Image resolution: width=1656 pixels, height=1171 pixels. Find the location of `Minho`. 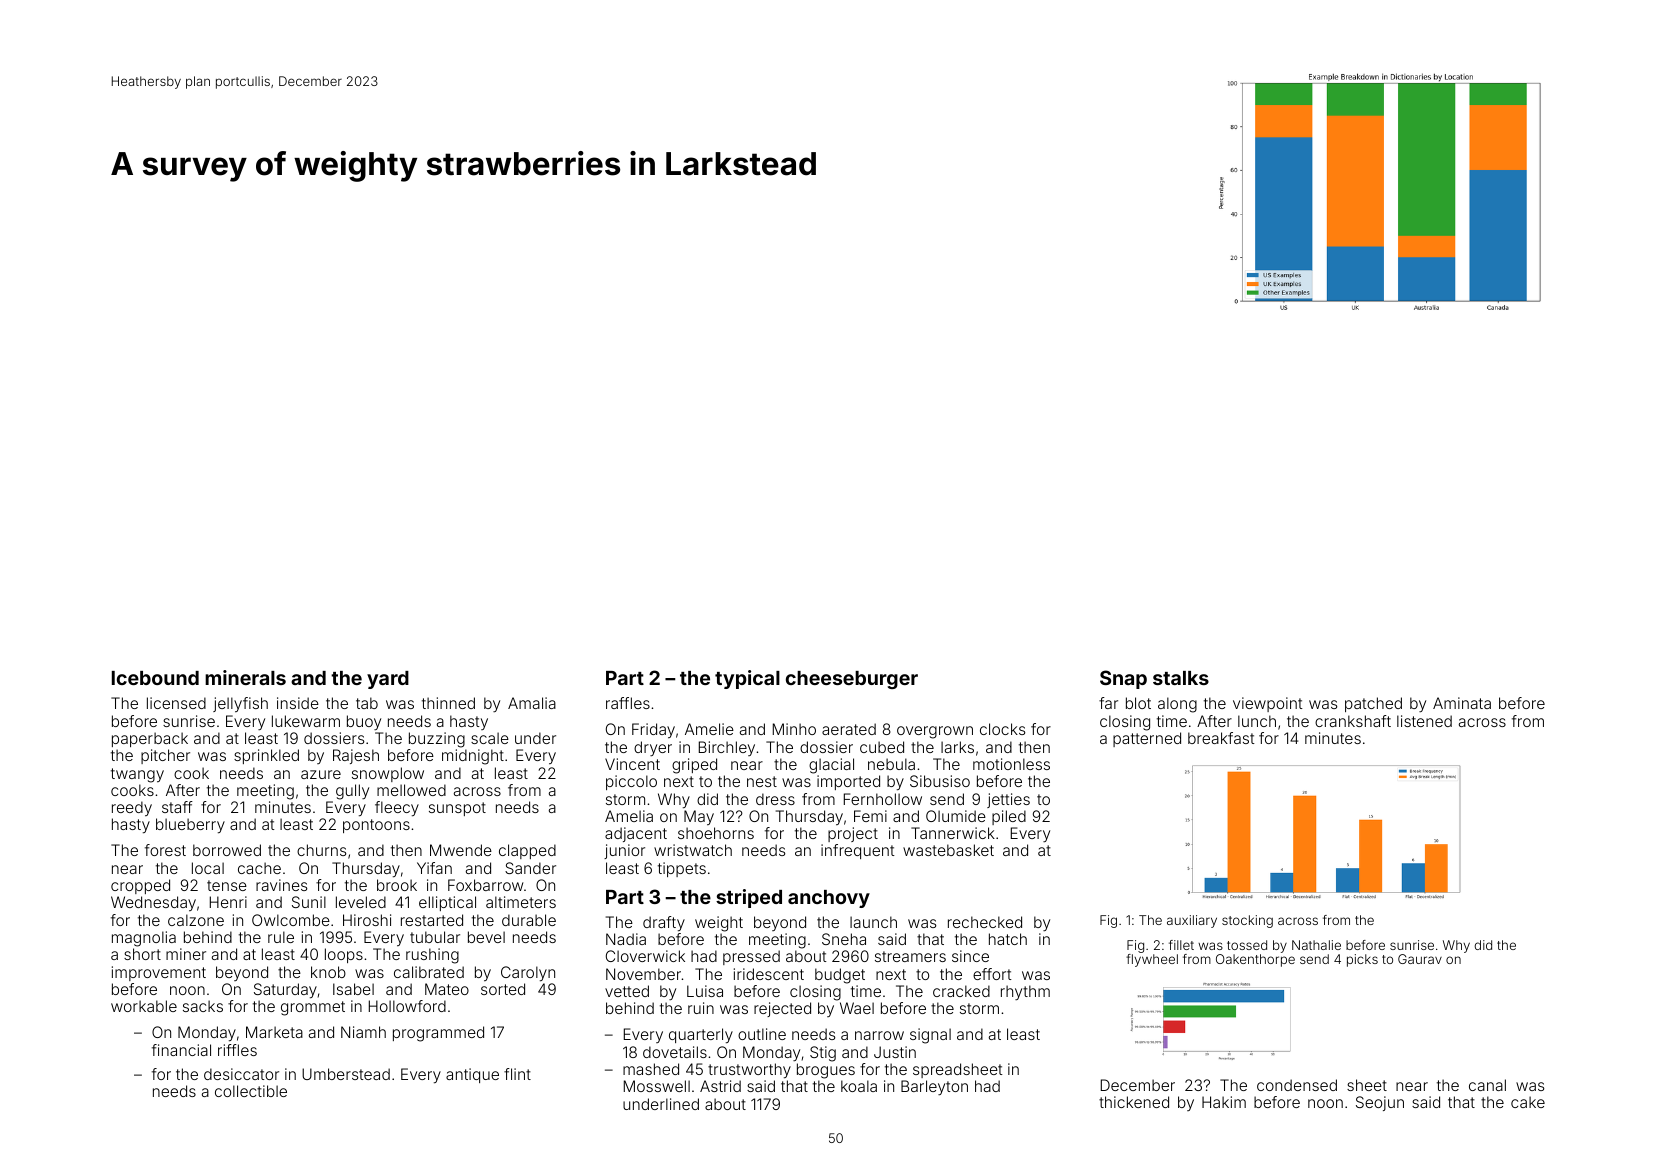

Minho is located at coordinates (794, 729).
